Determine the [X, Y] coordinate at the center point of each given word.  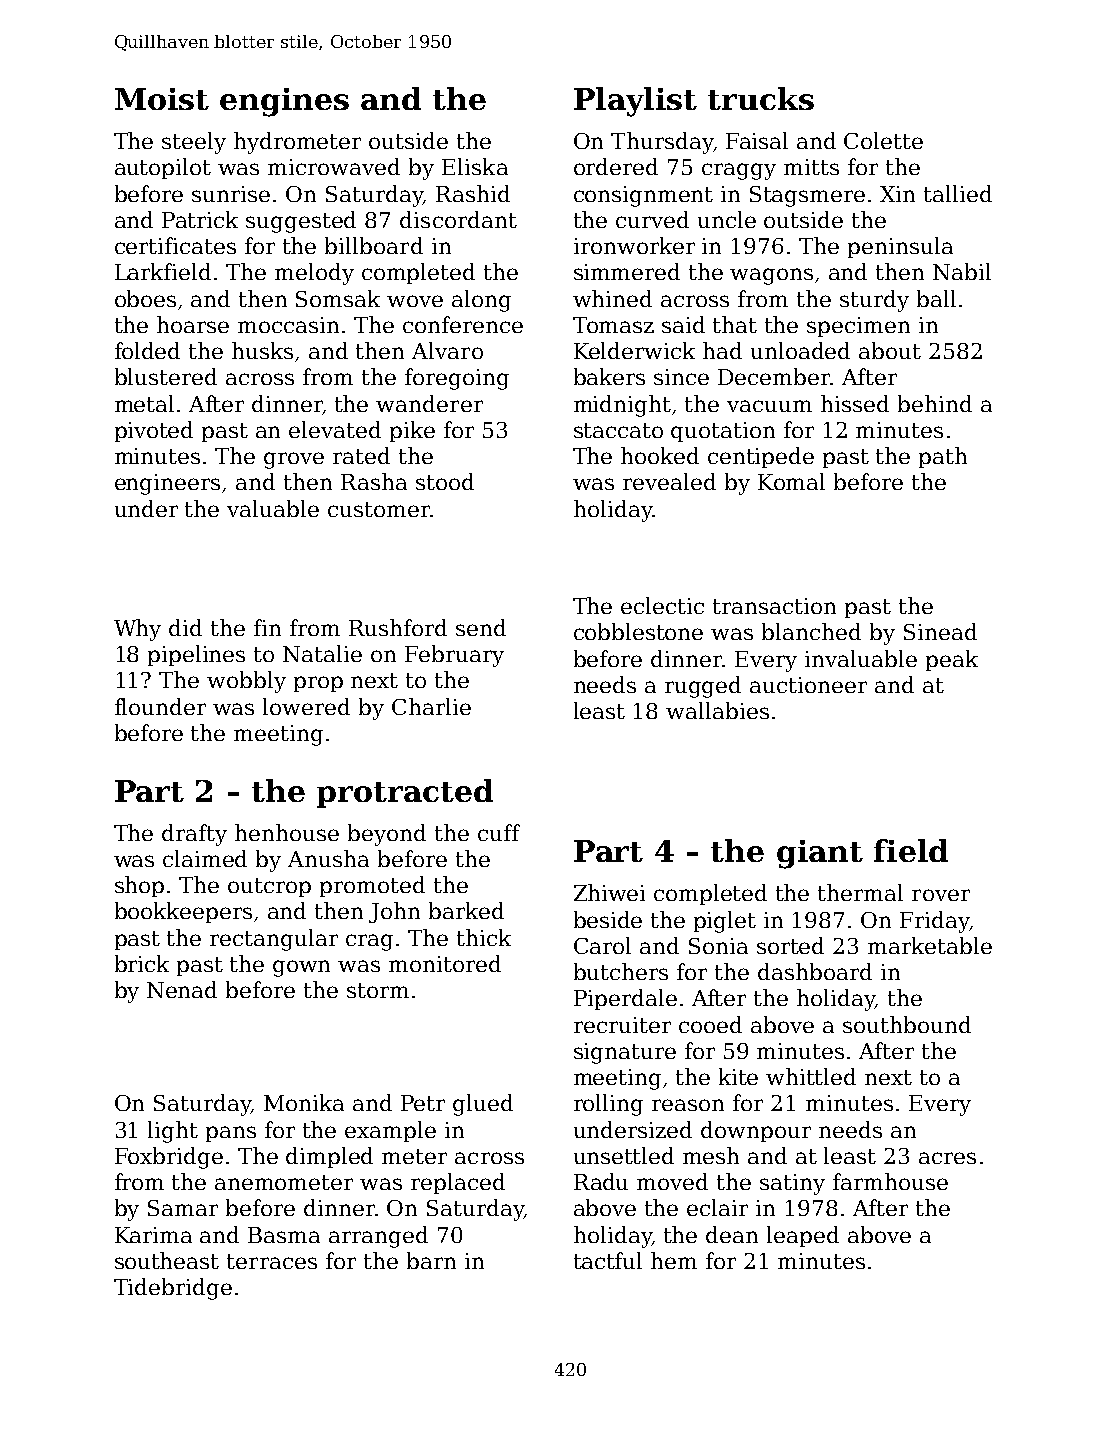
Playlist [635, 102]
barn [431, 1260]
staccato [618, 430]
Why [137, 630]
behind [935, 403]
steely [194, 143]
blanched [811, 631]
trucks [761, 98]
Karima [153, 1235]
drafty [194, 835]
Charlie [431, 706]
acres [947, 1158]
